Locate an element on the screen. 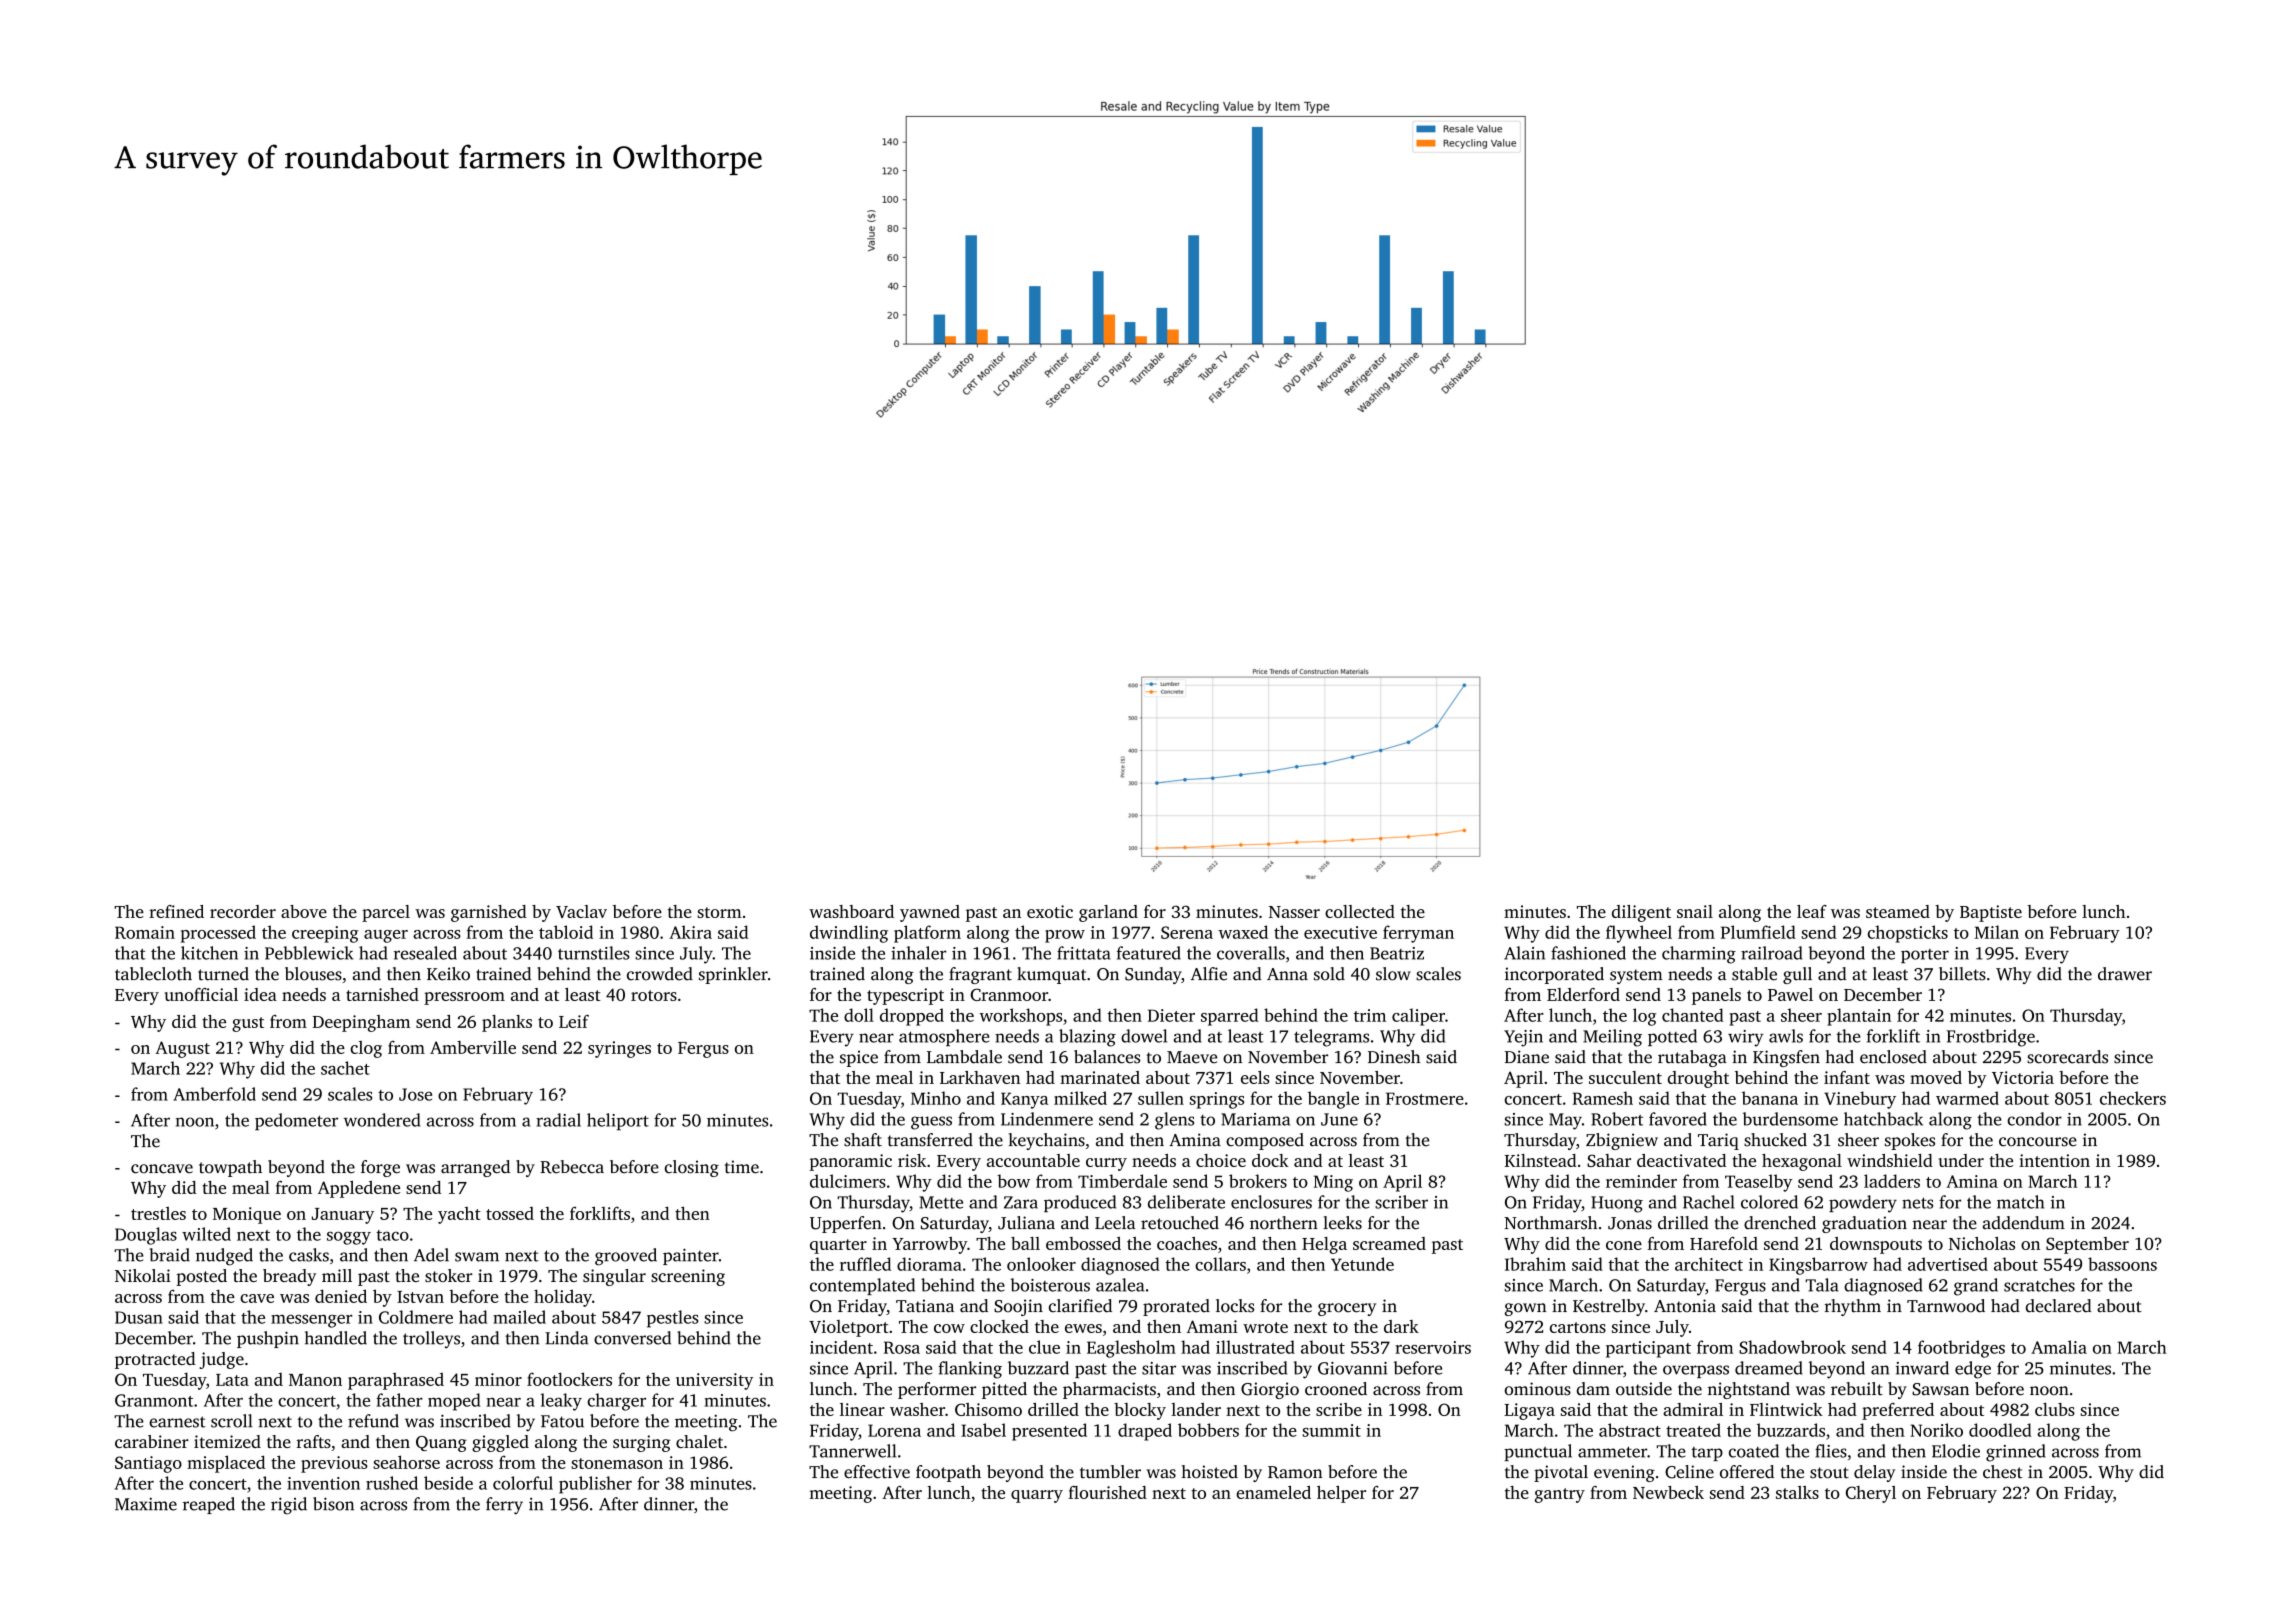 The width and height of the screenshot is (2282, 1614). washboard is located at coordinates (851, 911).
